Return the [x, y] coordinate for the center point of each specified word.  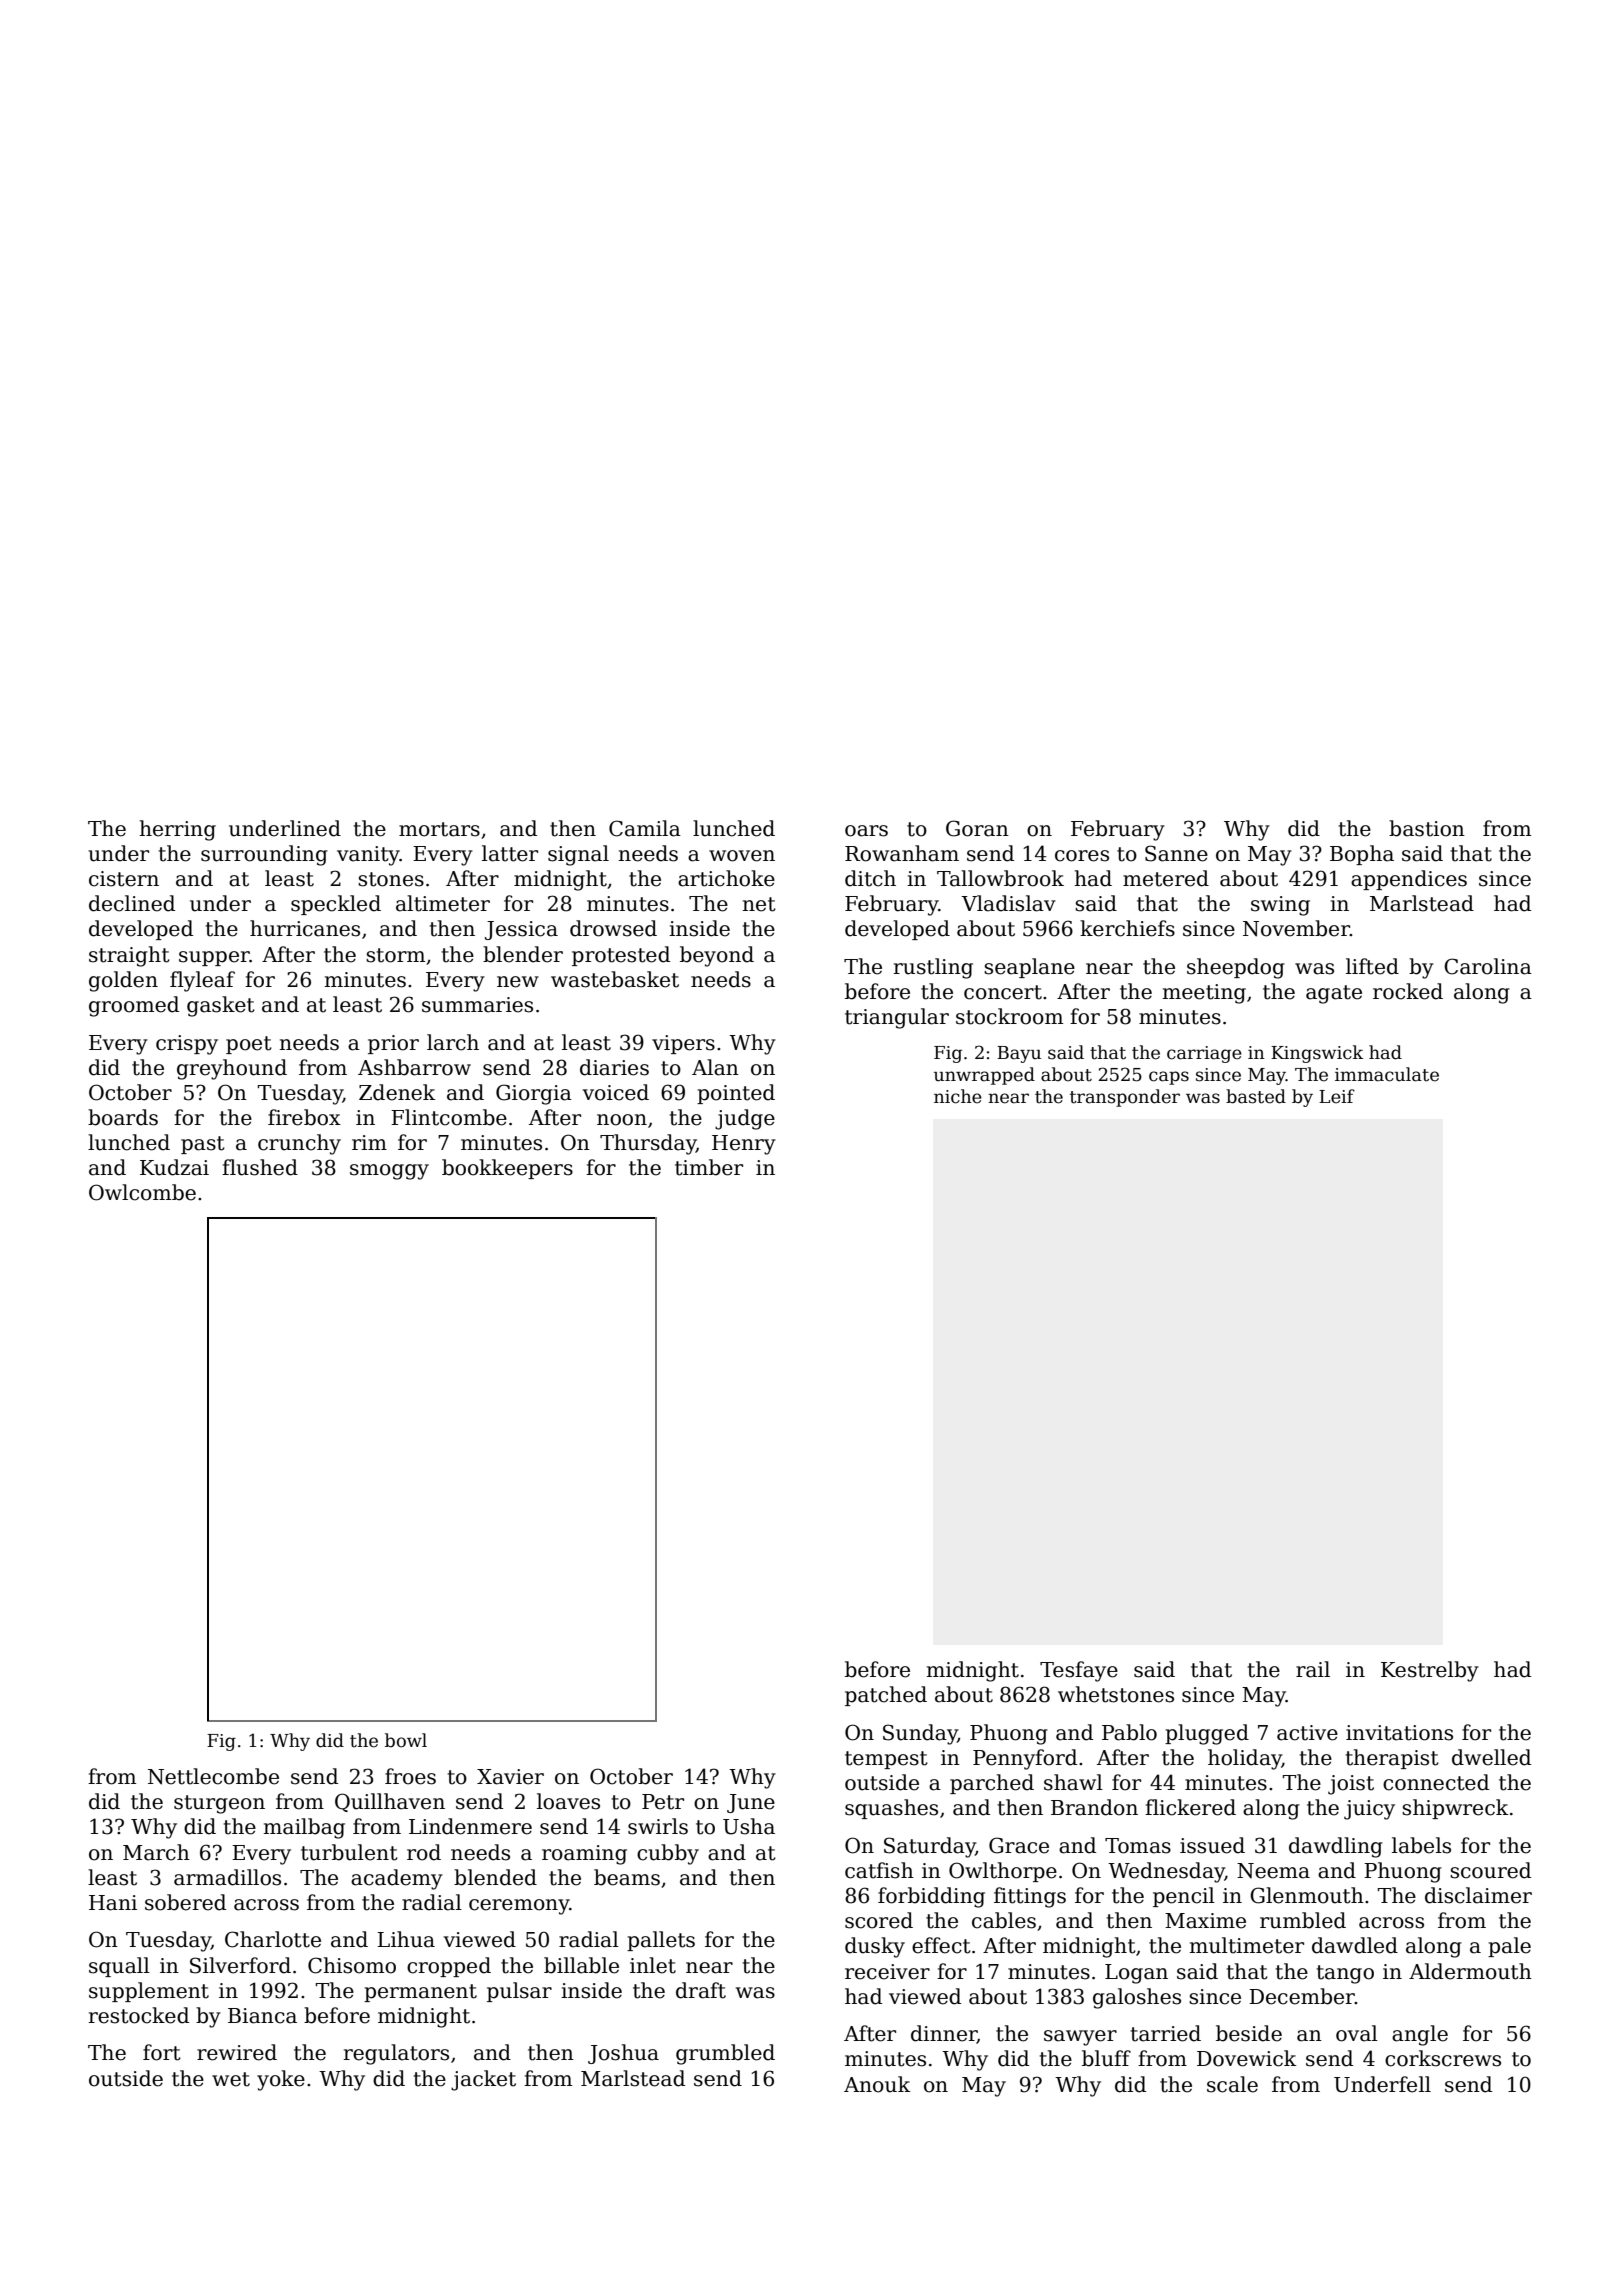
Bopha [1362, 855]
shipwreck [1455, 1809]
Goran [977, 828]
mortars [439, 829]
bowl [406, 1740]
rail [1313, 1669]
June [751, 1803]
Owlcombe [142, 1192]
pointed [736, 1094]
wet [231, 2079]
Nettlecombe [213, 1776]
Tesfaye [1079, 1671]
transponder [1125, 1098]
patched [886, 1696]
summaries [477, 1005]
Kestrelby [1430, 1671]
